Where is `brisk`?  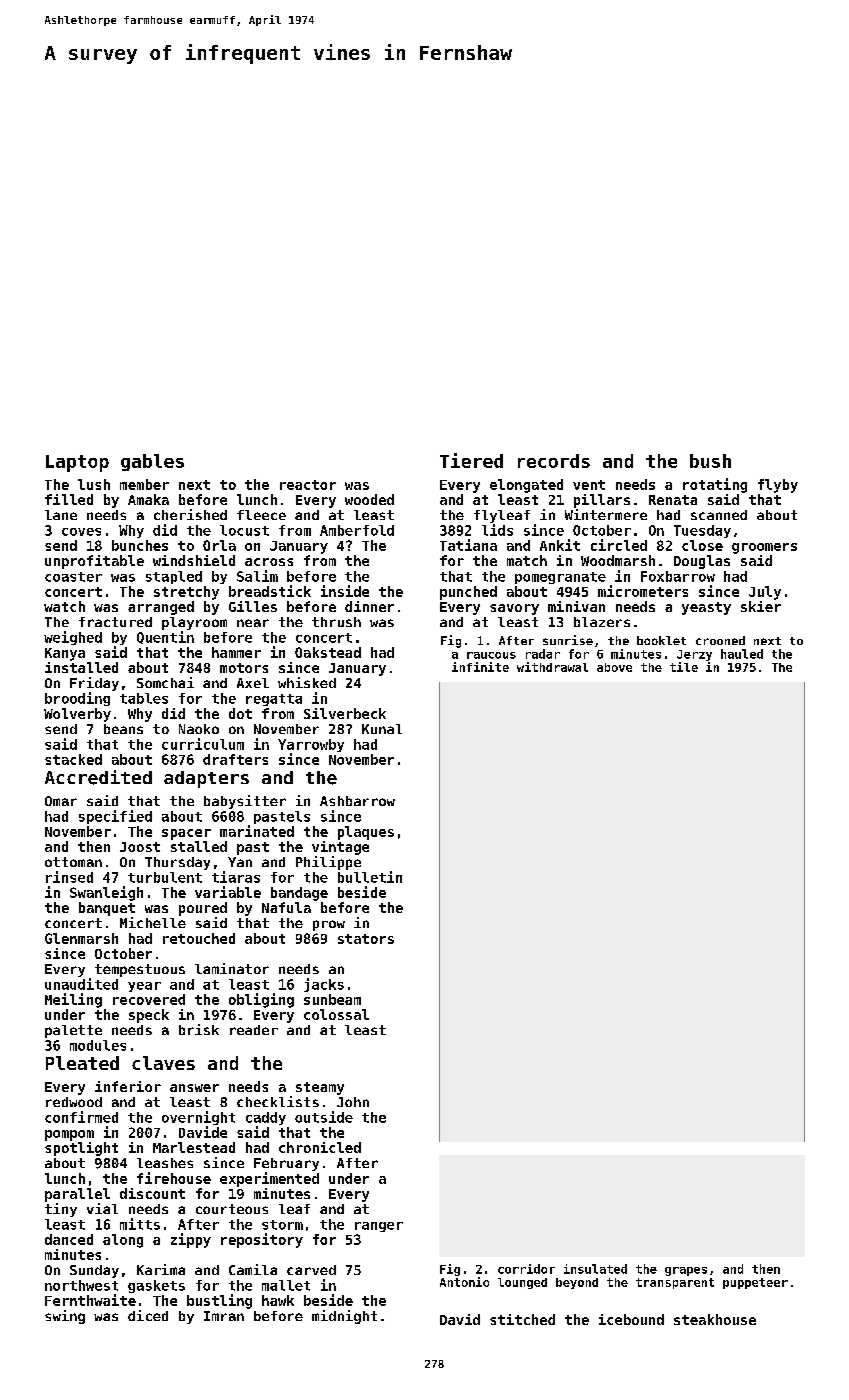 brisk is located at coordinates (199, 1029).
